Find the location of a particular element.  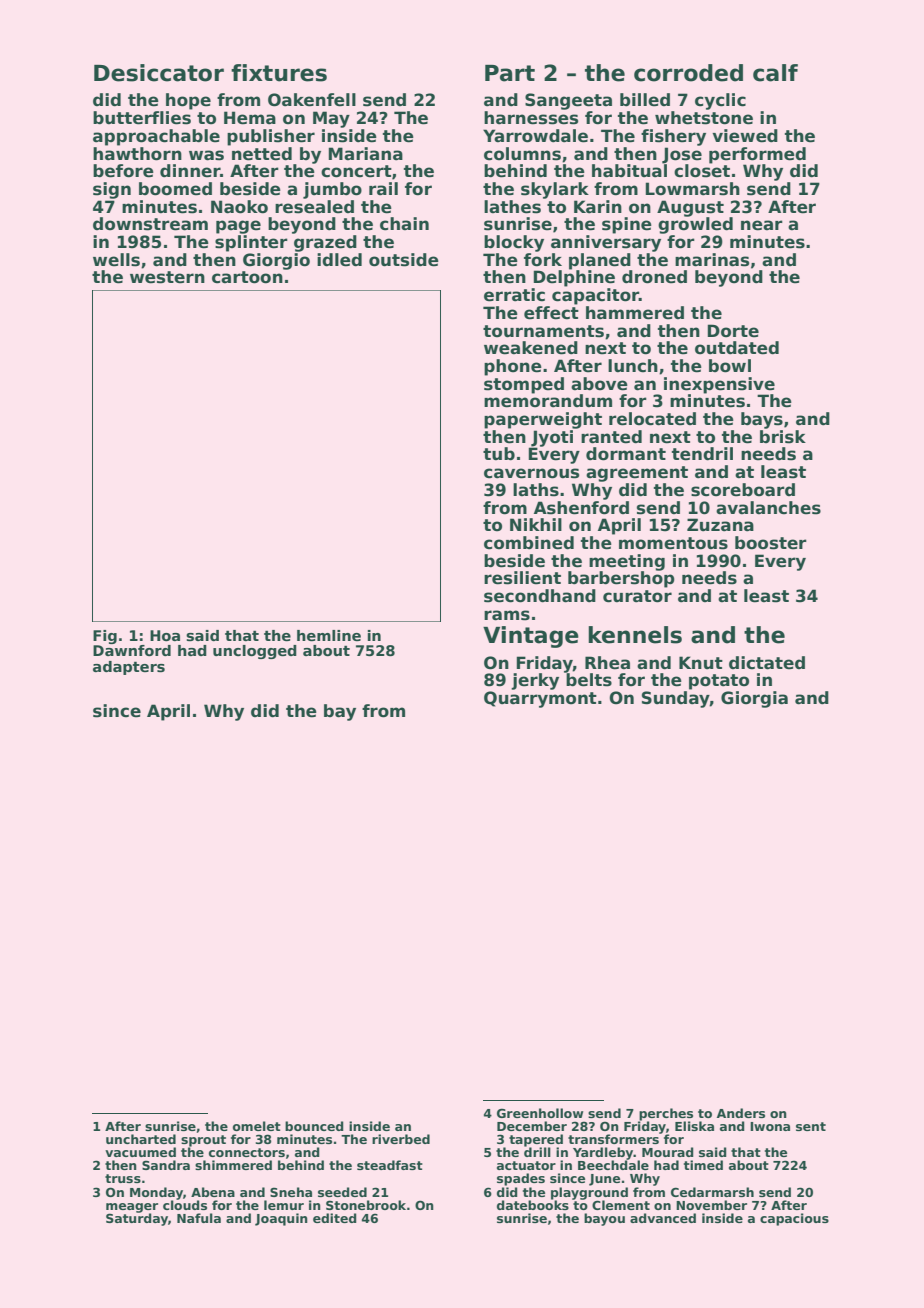

calf is located at coordinates (775, 73).
